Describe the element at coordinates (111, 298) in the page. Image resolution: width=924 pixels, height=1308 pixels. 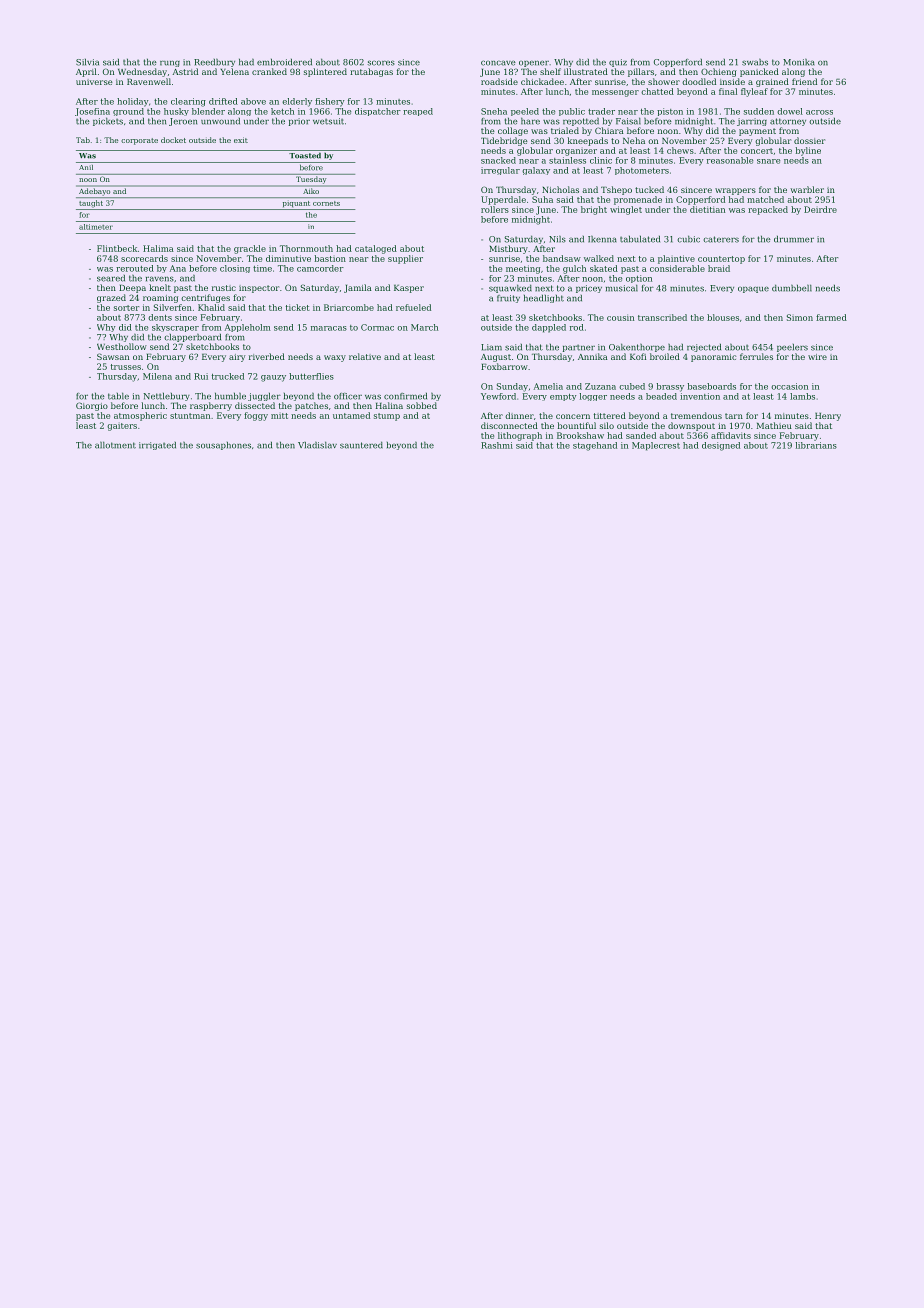
I see `grazed` at that location.
